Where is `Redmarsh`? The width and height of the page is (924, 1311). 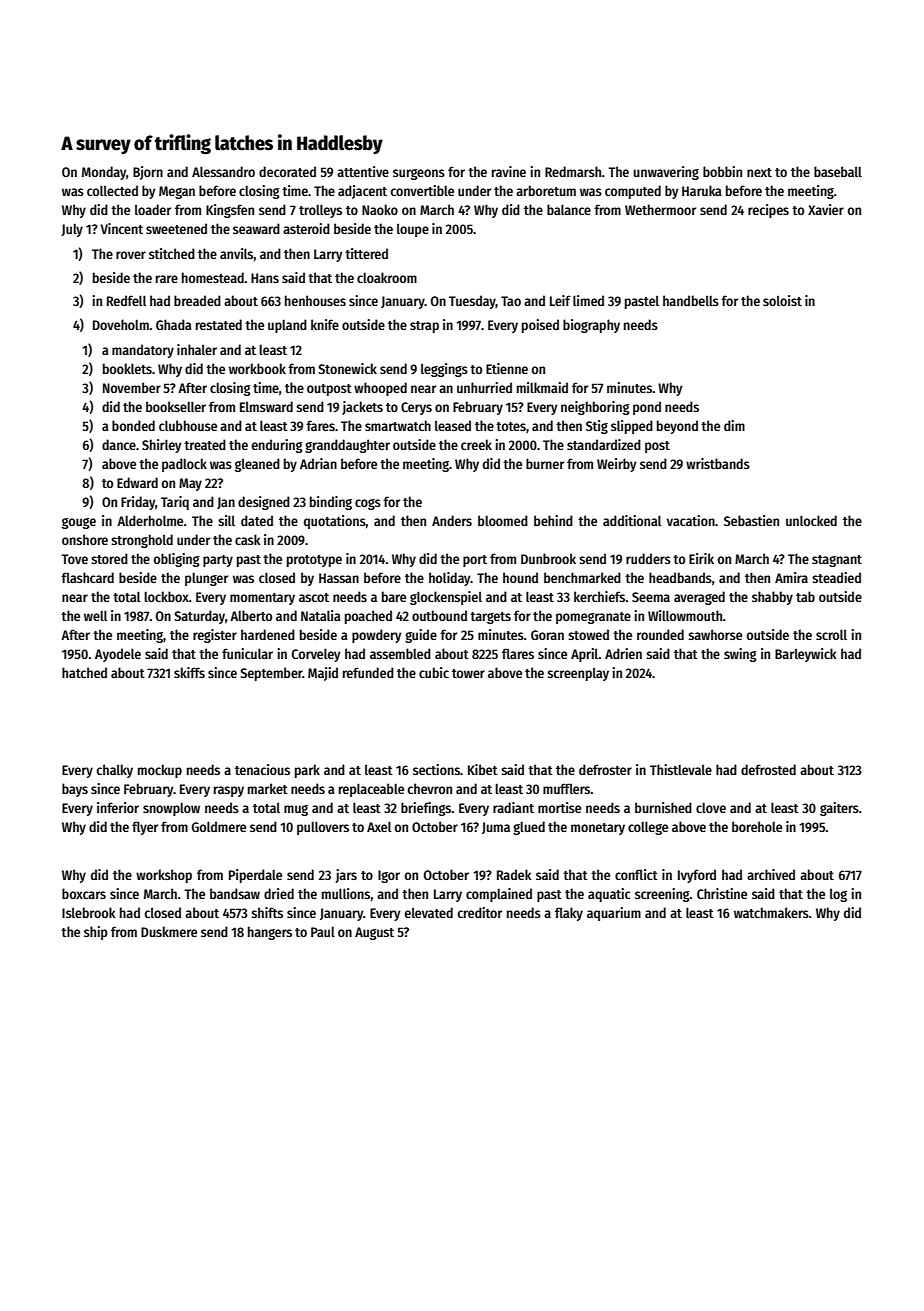 Redmarsh is located at coordinates (573, 171).
